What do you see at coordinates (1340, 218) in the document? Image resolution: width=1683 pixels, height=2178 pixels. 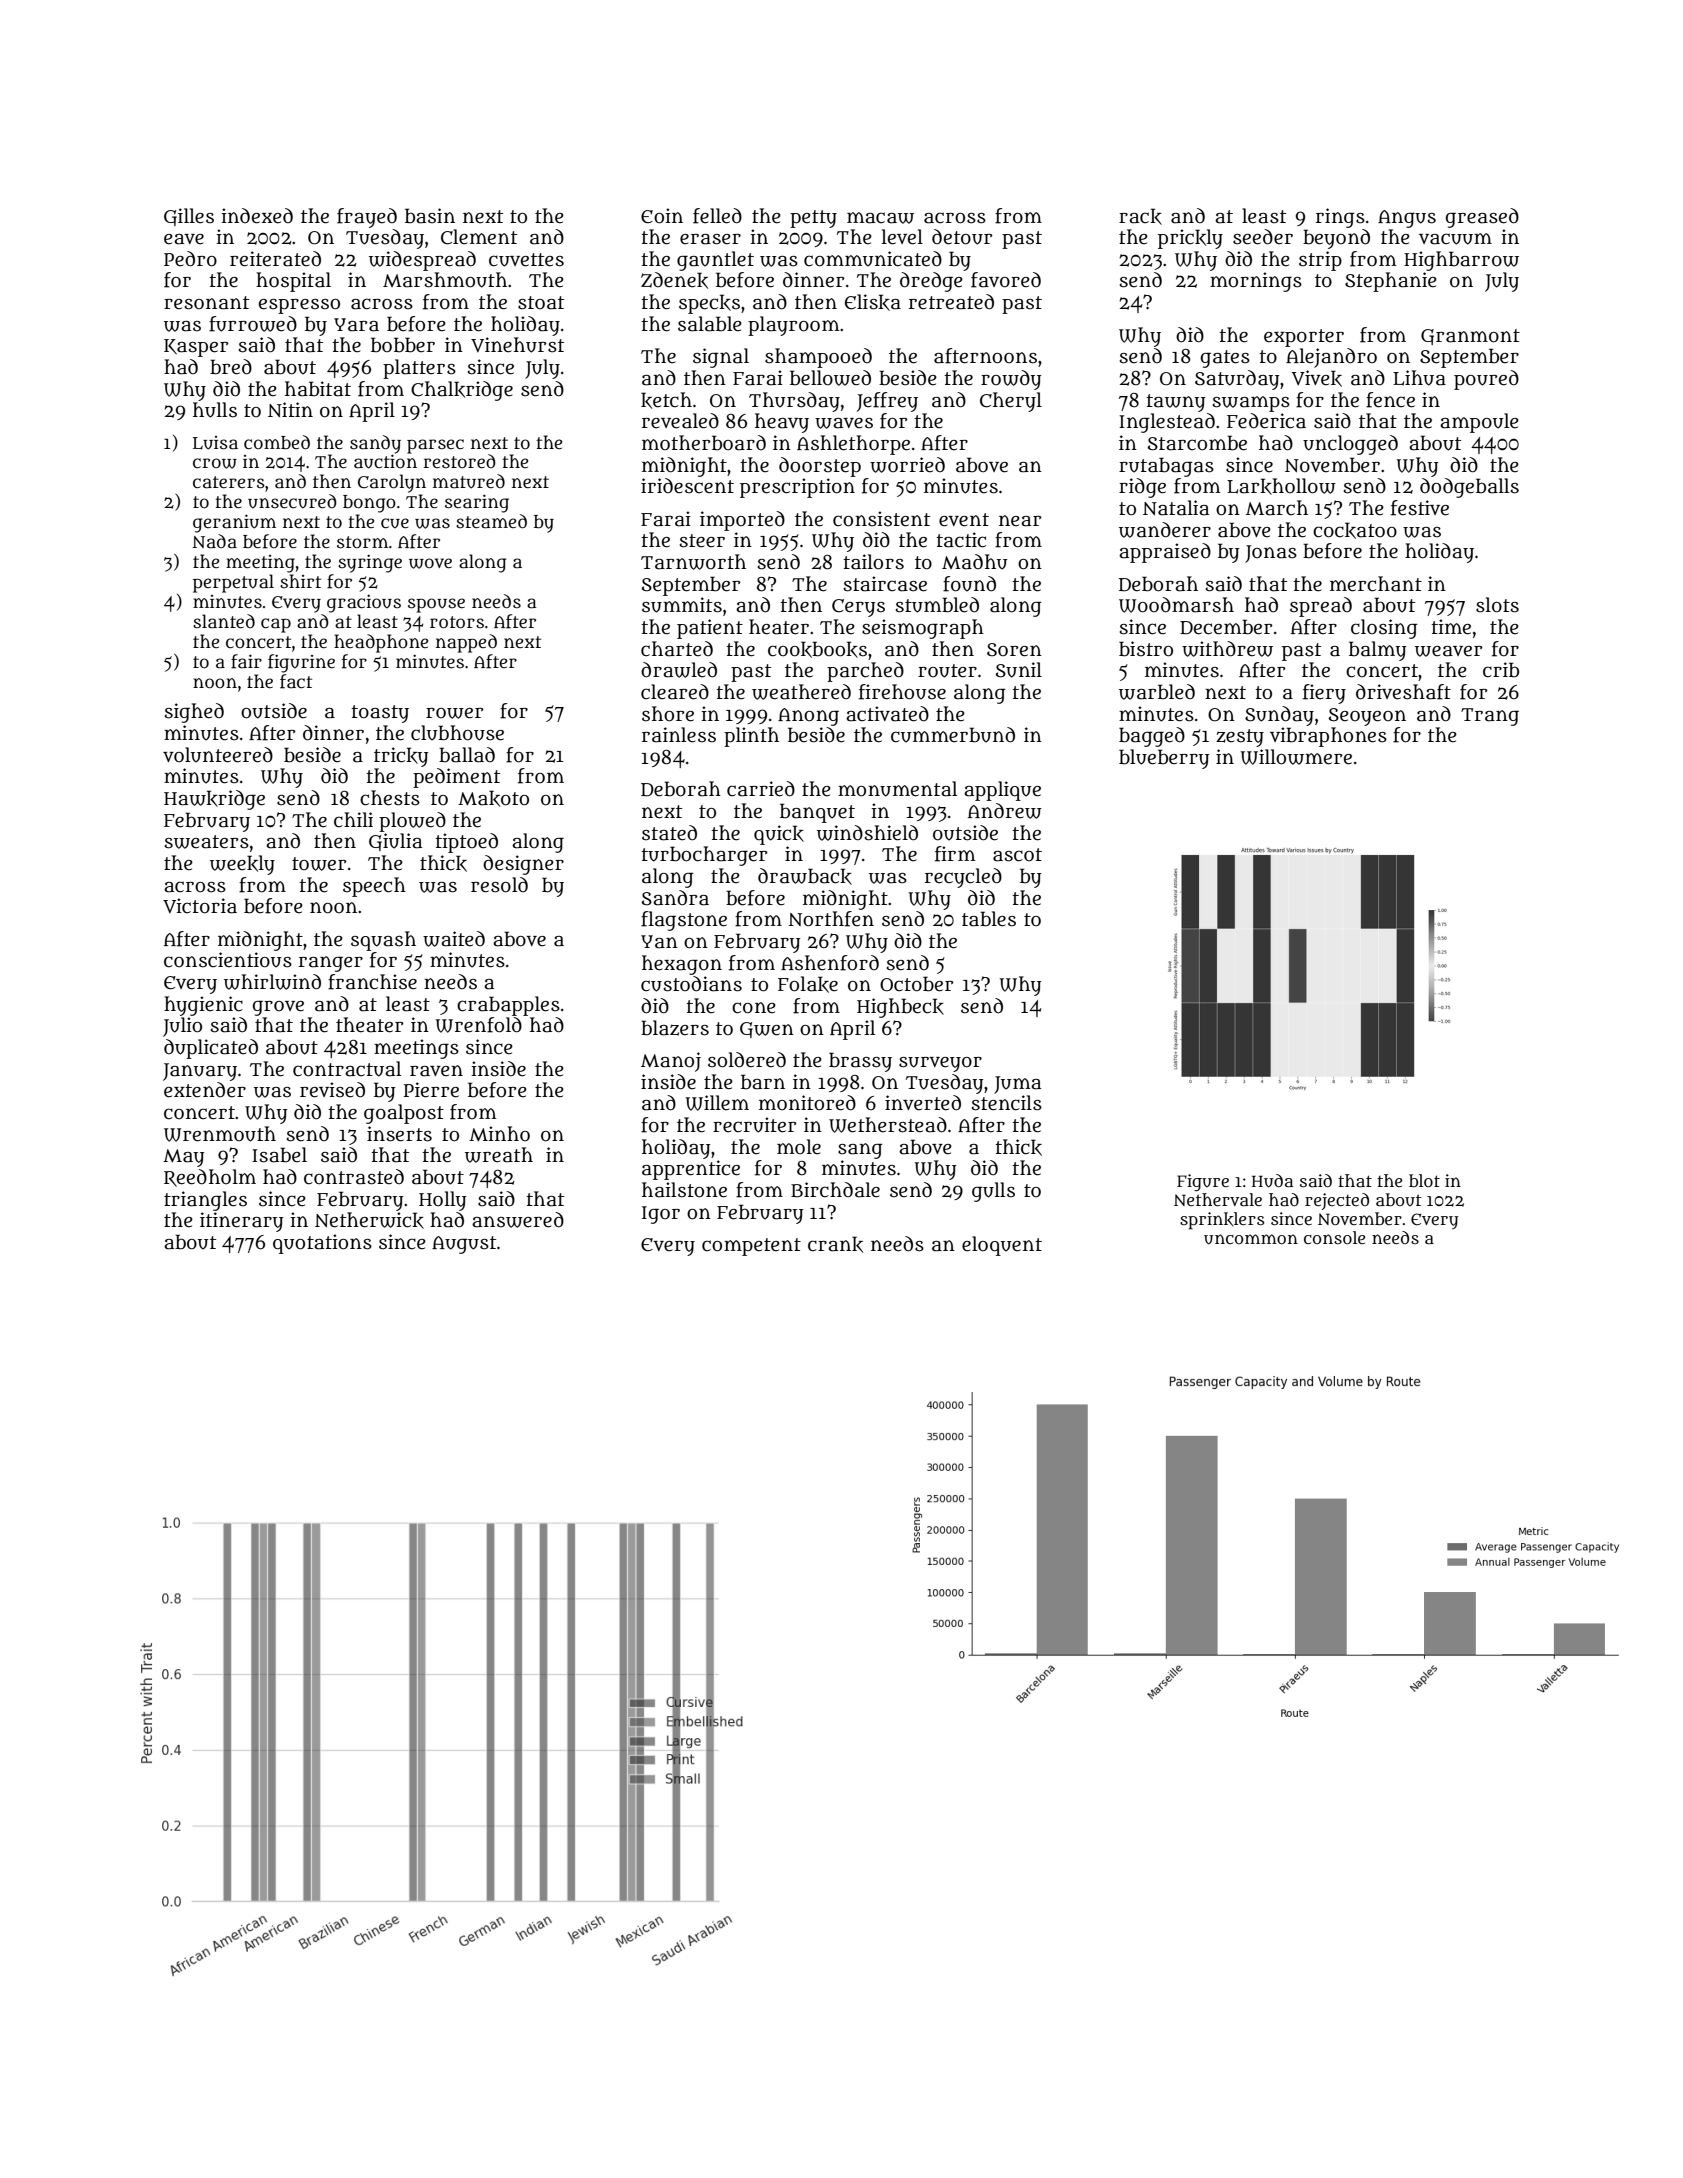 I see `rings` at bounding box center [1340, 218].
